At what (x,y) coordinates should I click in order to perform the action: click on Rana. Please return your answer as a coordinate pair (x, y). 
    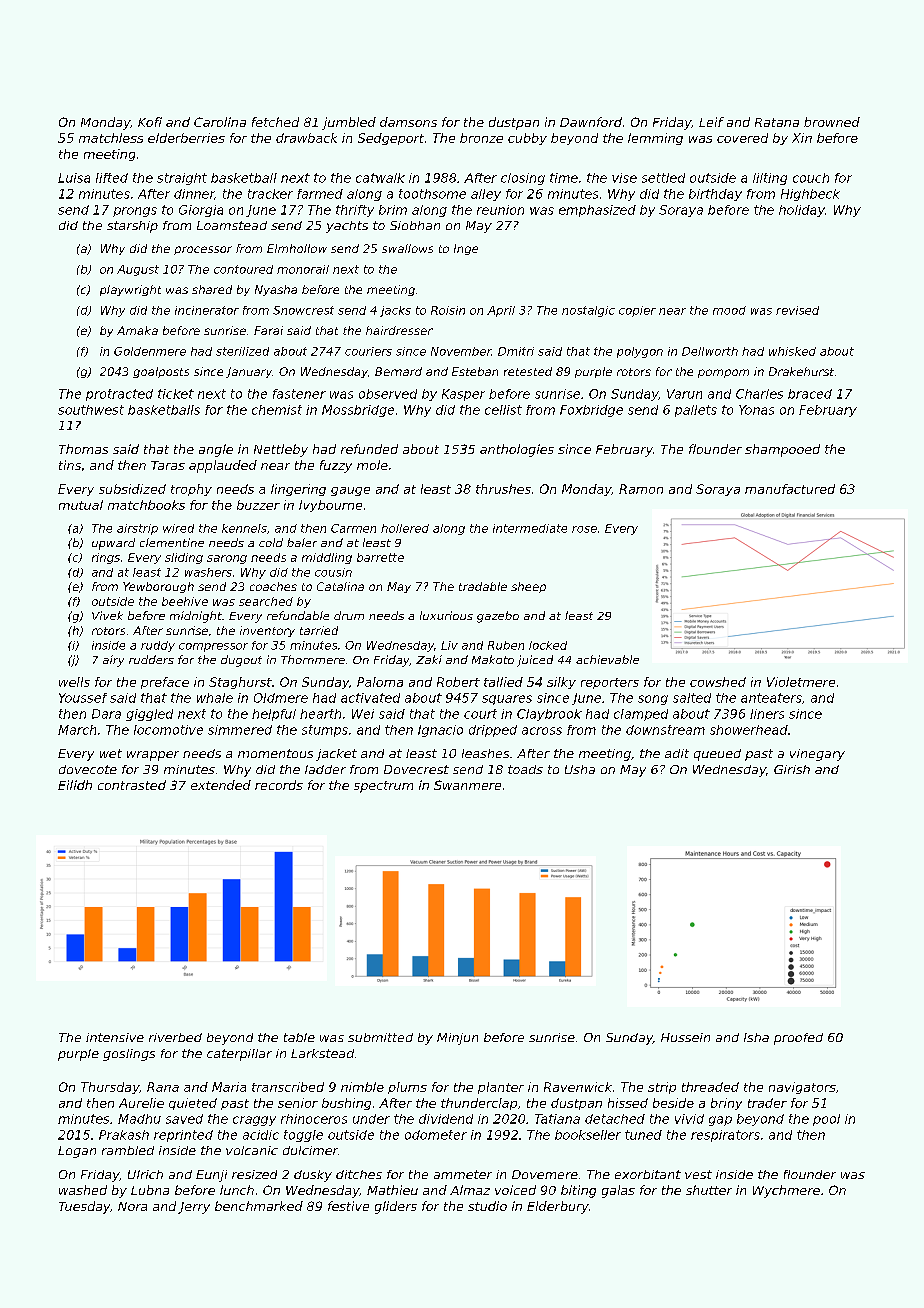
    Looking at the image, I should click on (163, 1087).
